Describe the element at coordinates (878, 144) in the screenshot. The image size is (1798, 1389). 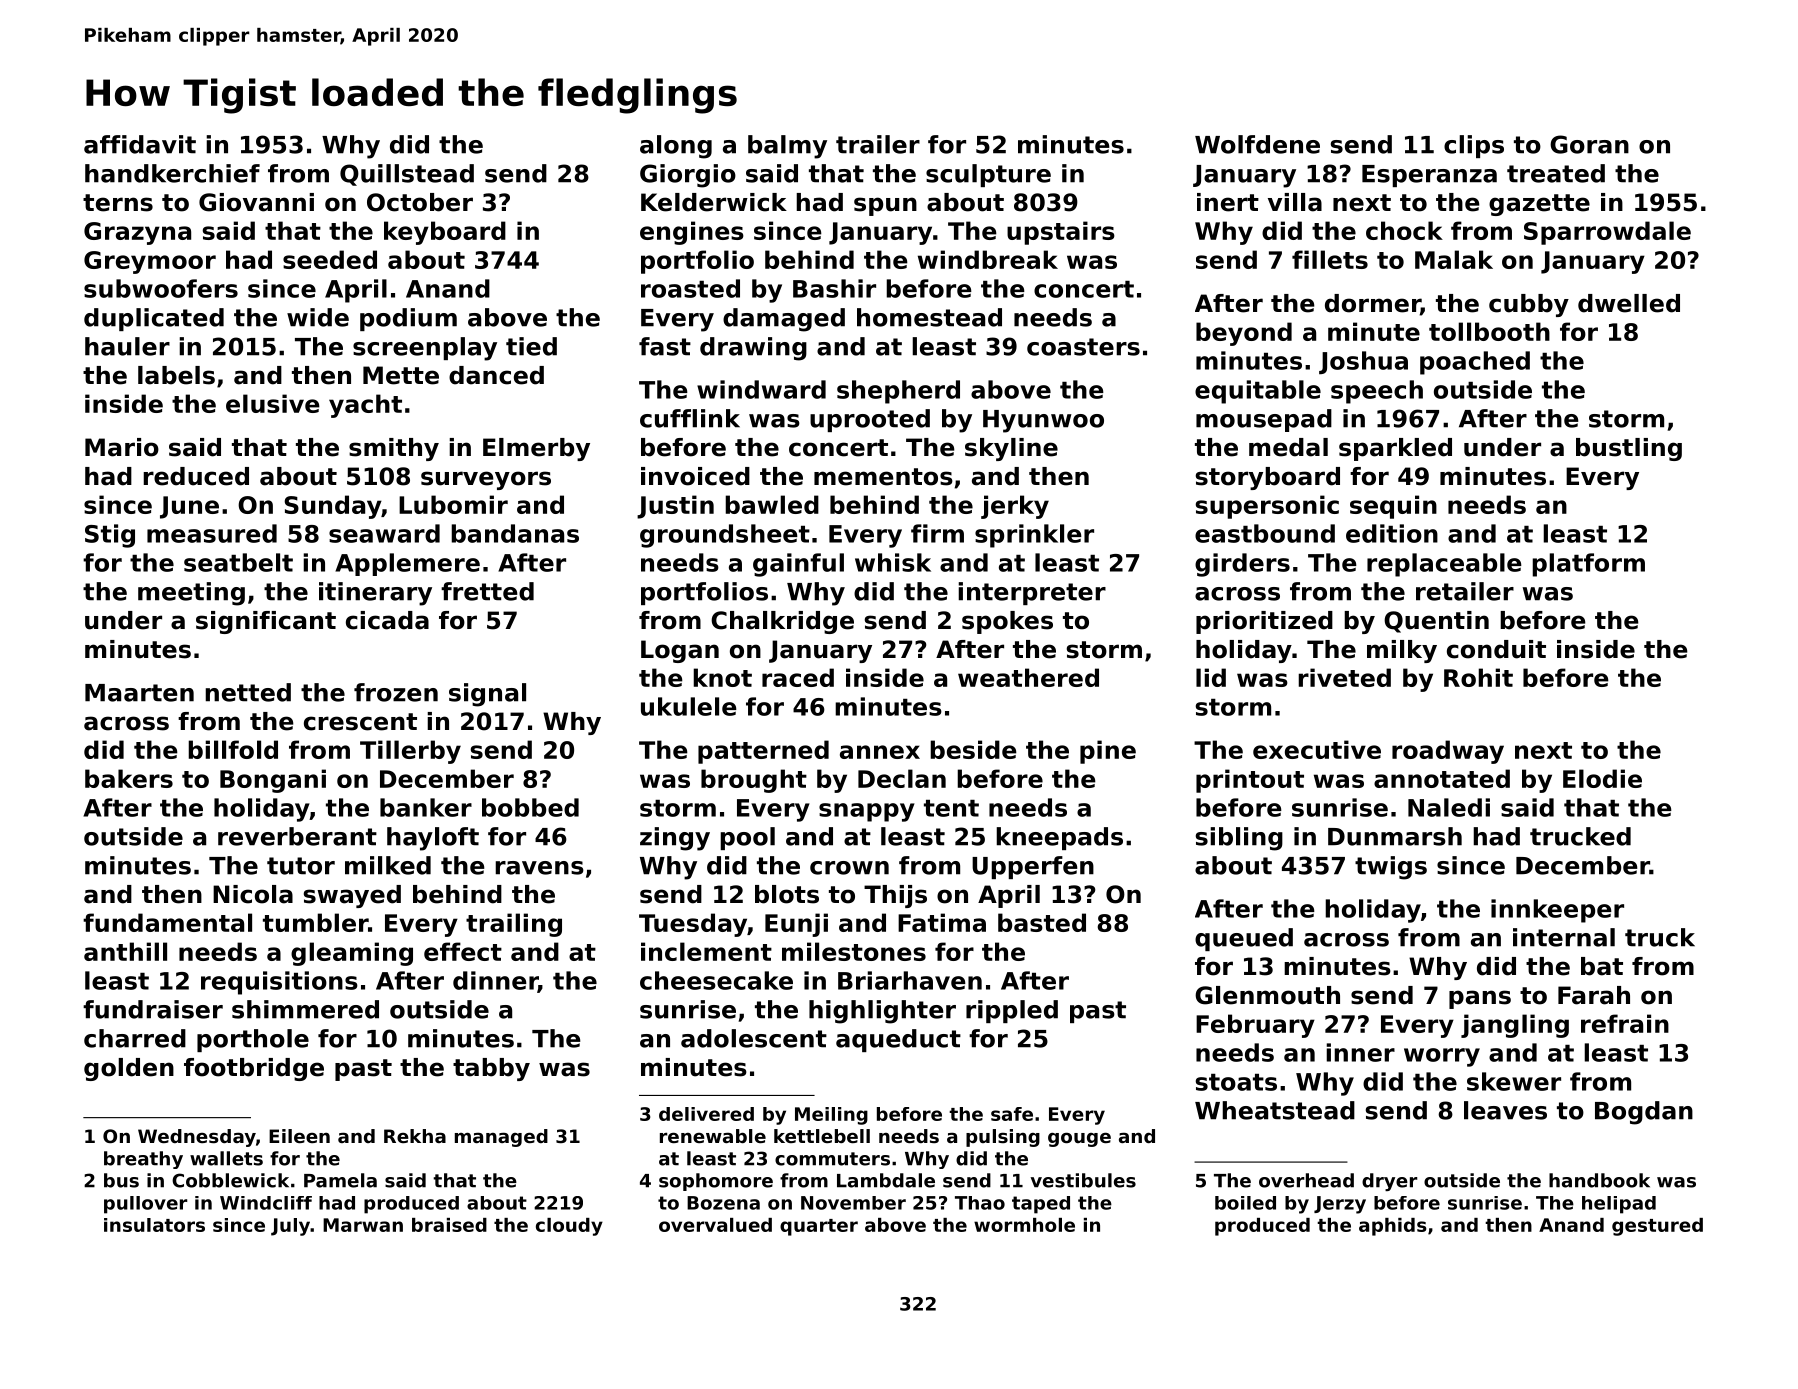
I see `trailer` at that location.
